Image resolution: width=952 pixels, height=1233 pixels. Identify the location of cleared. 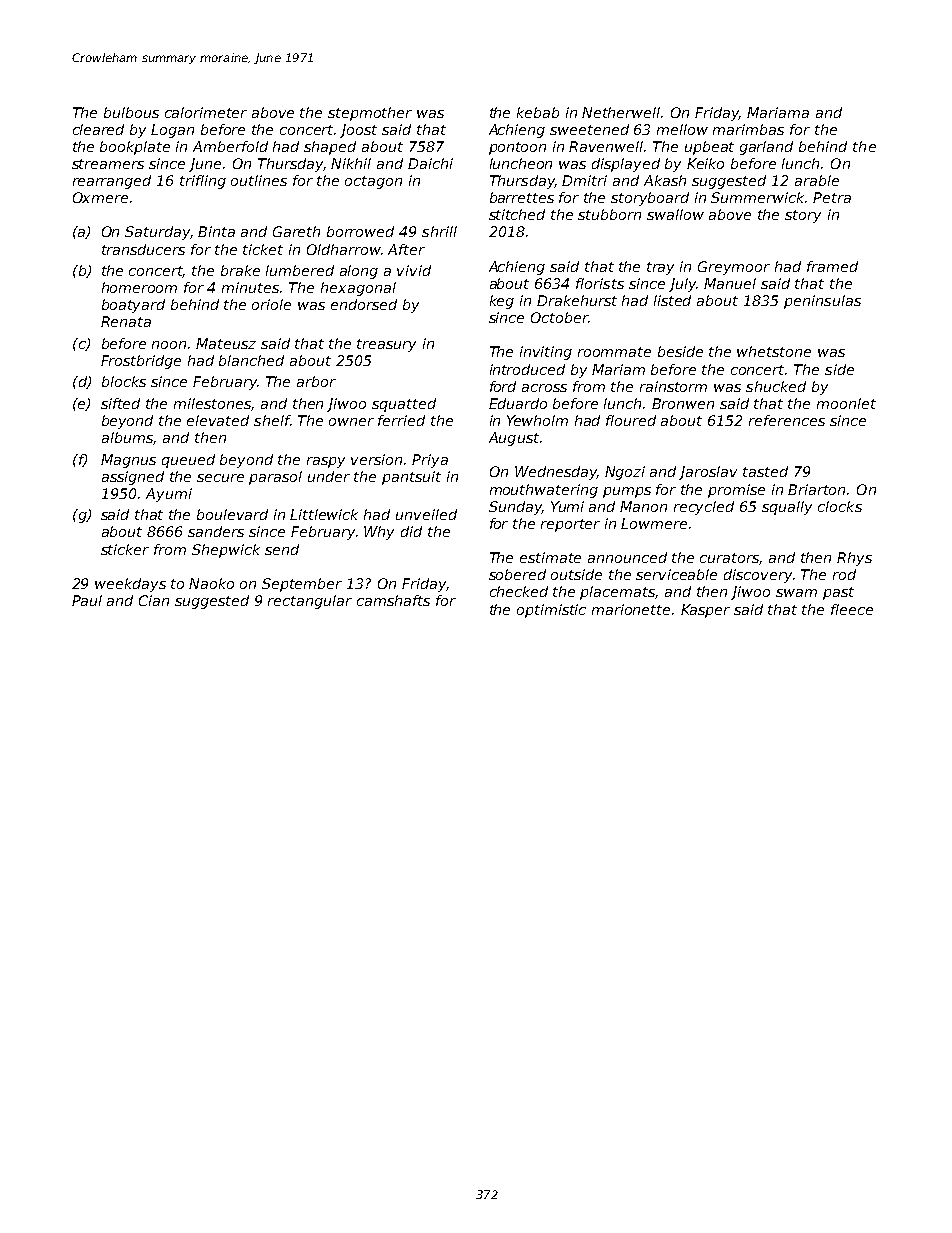
(98, 129).
